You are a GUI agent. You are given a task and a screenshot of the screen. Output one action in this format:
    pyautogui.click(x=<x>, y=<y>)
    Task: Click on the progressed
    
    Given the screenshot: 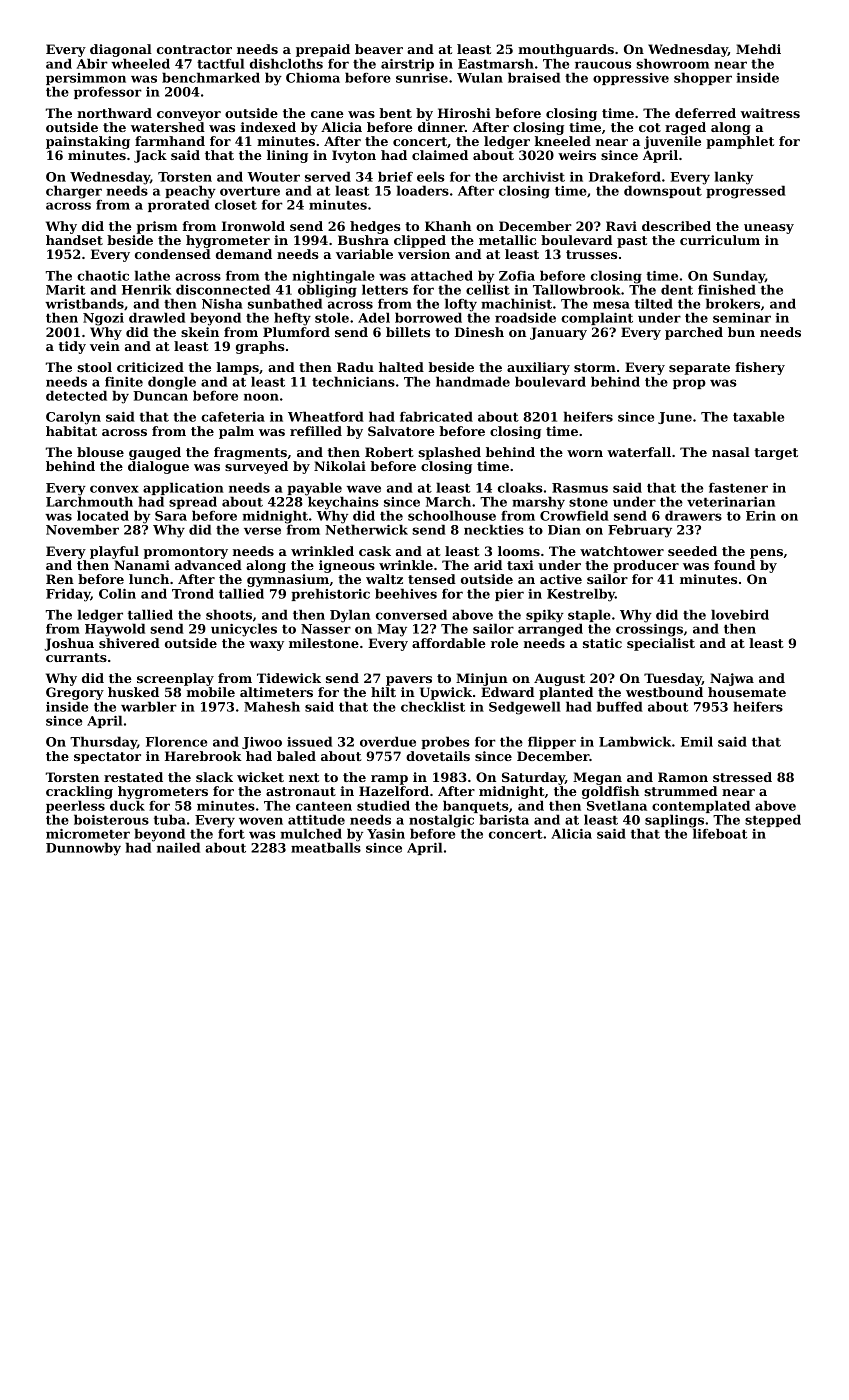 What is the action you would take?
    pyautogui.click(x=746, y=192)
